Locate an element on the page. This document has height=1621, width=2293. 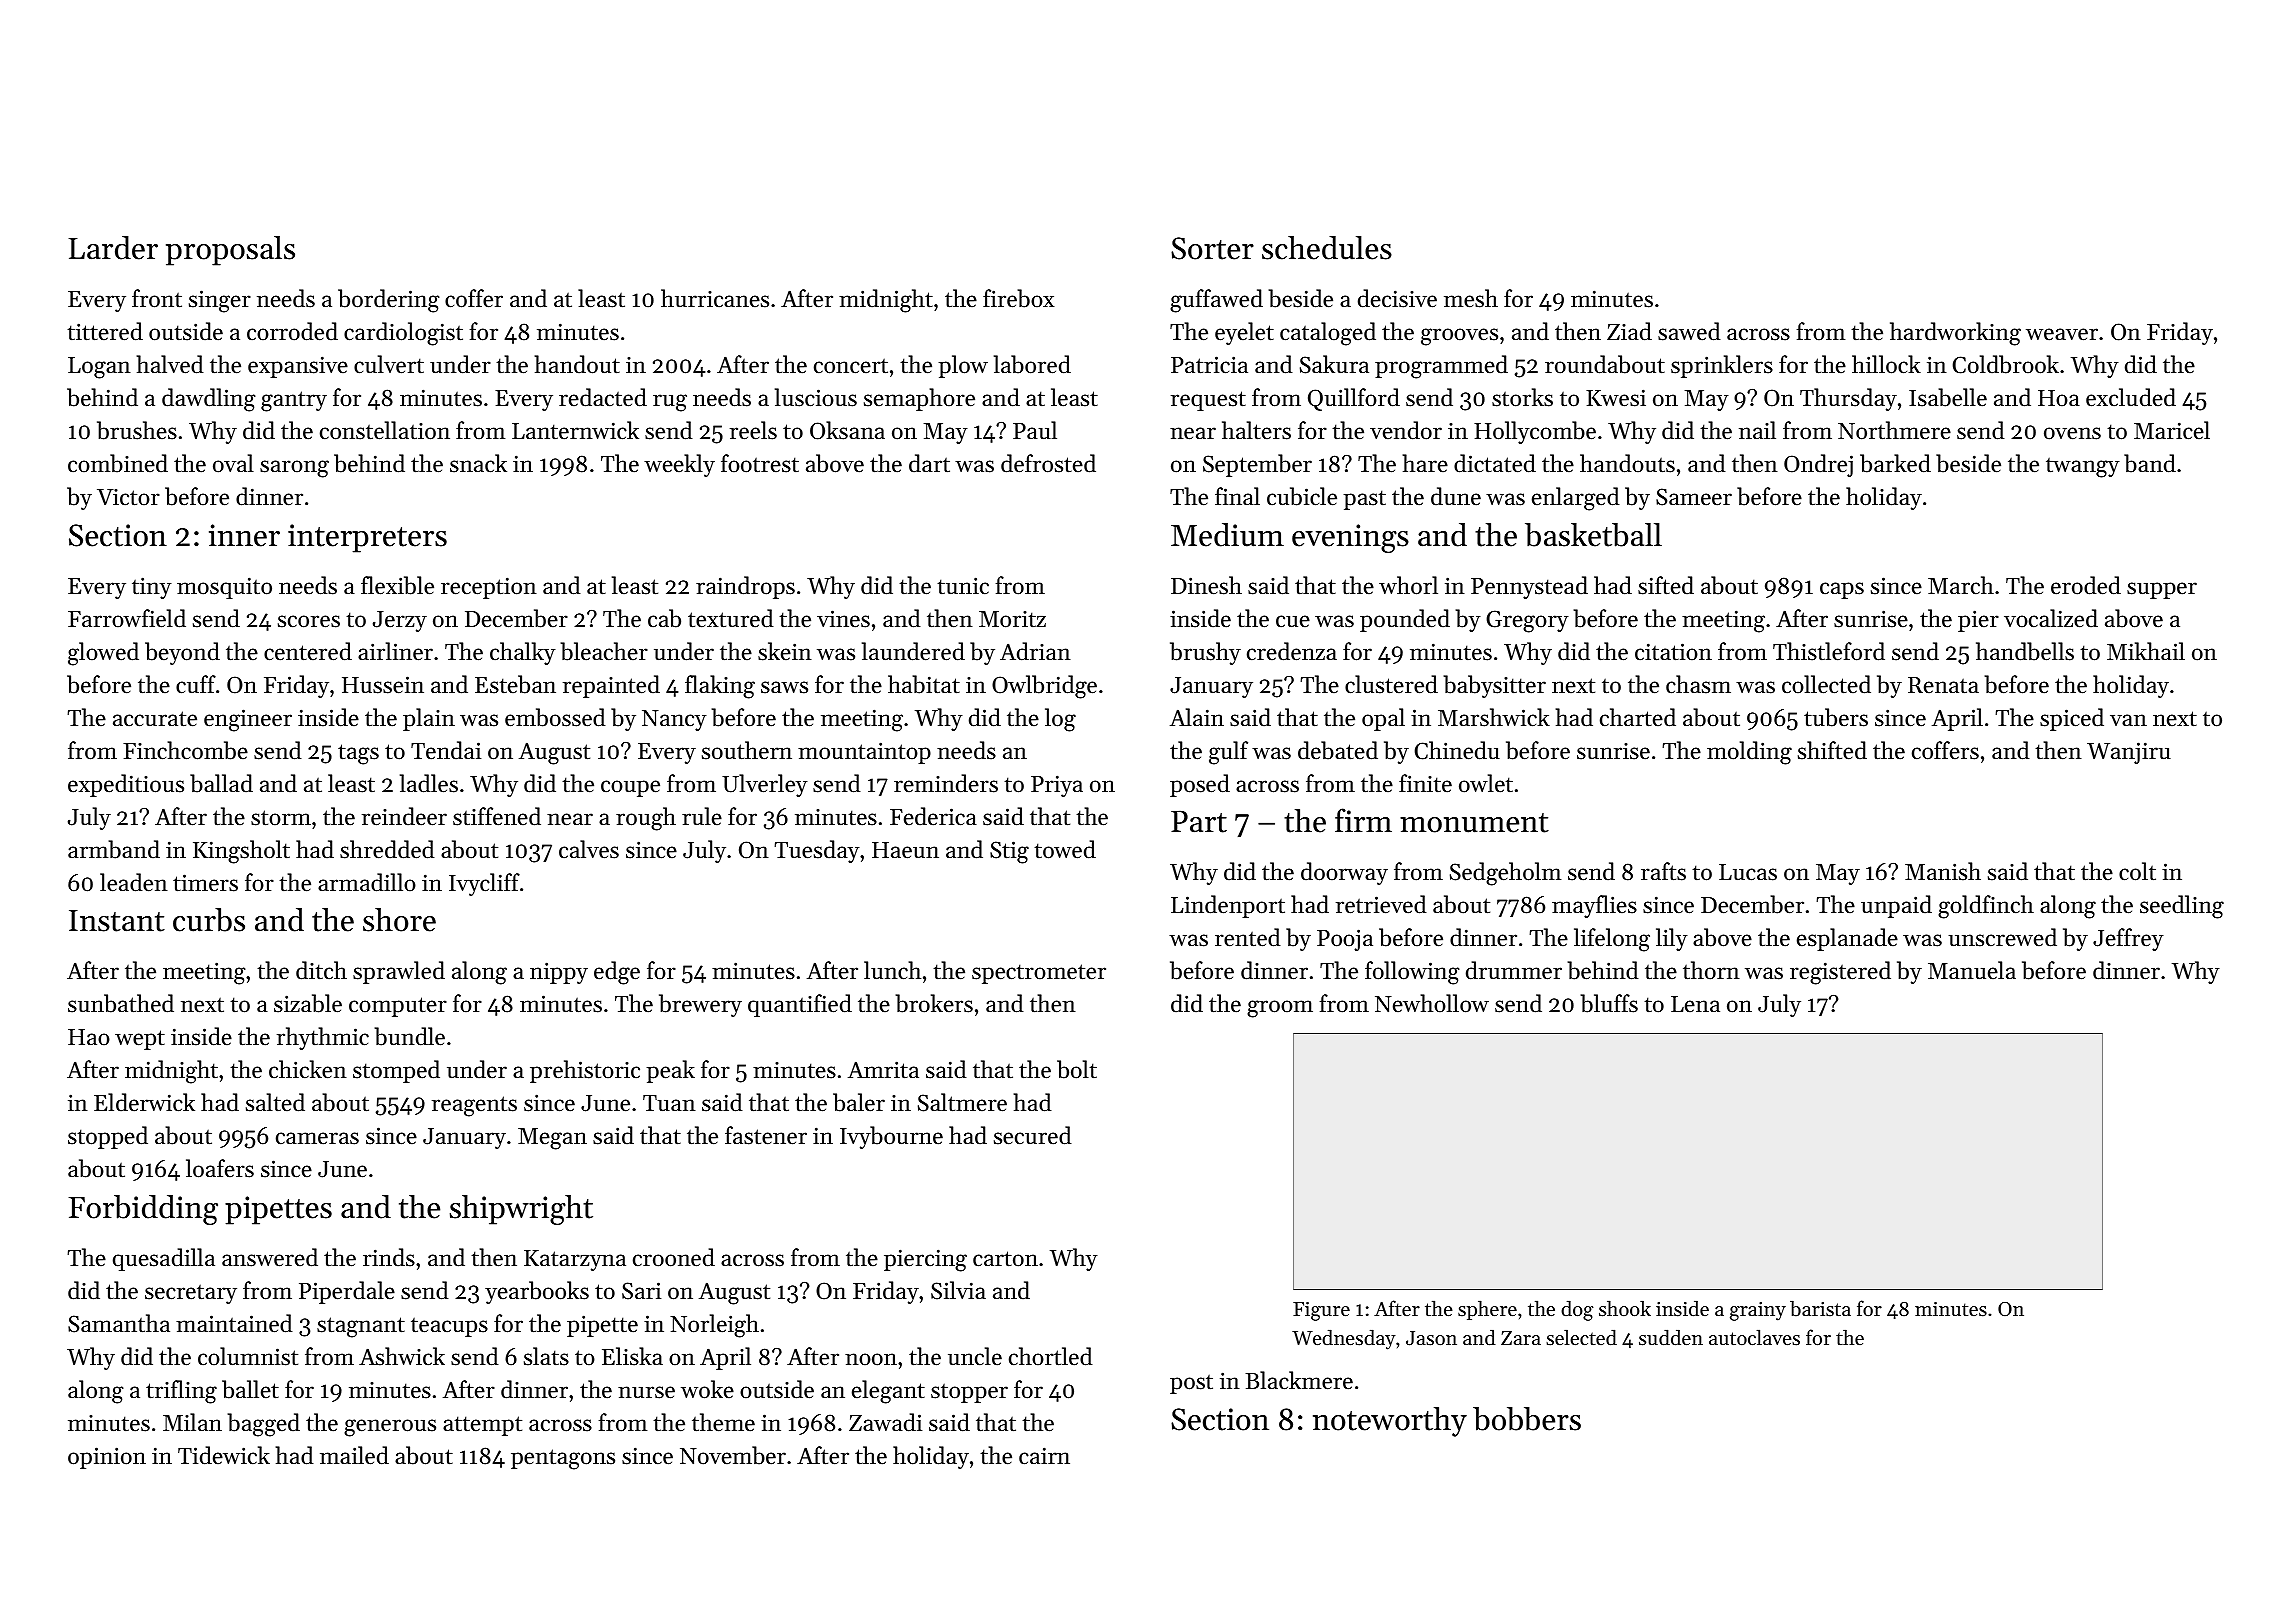
twangy is located at coordinates (2083, 467).
